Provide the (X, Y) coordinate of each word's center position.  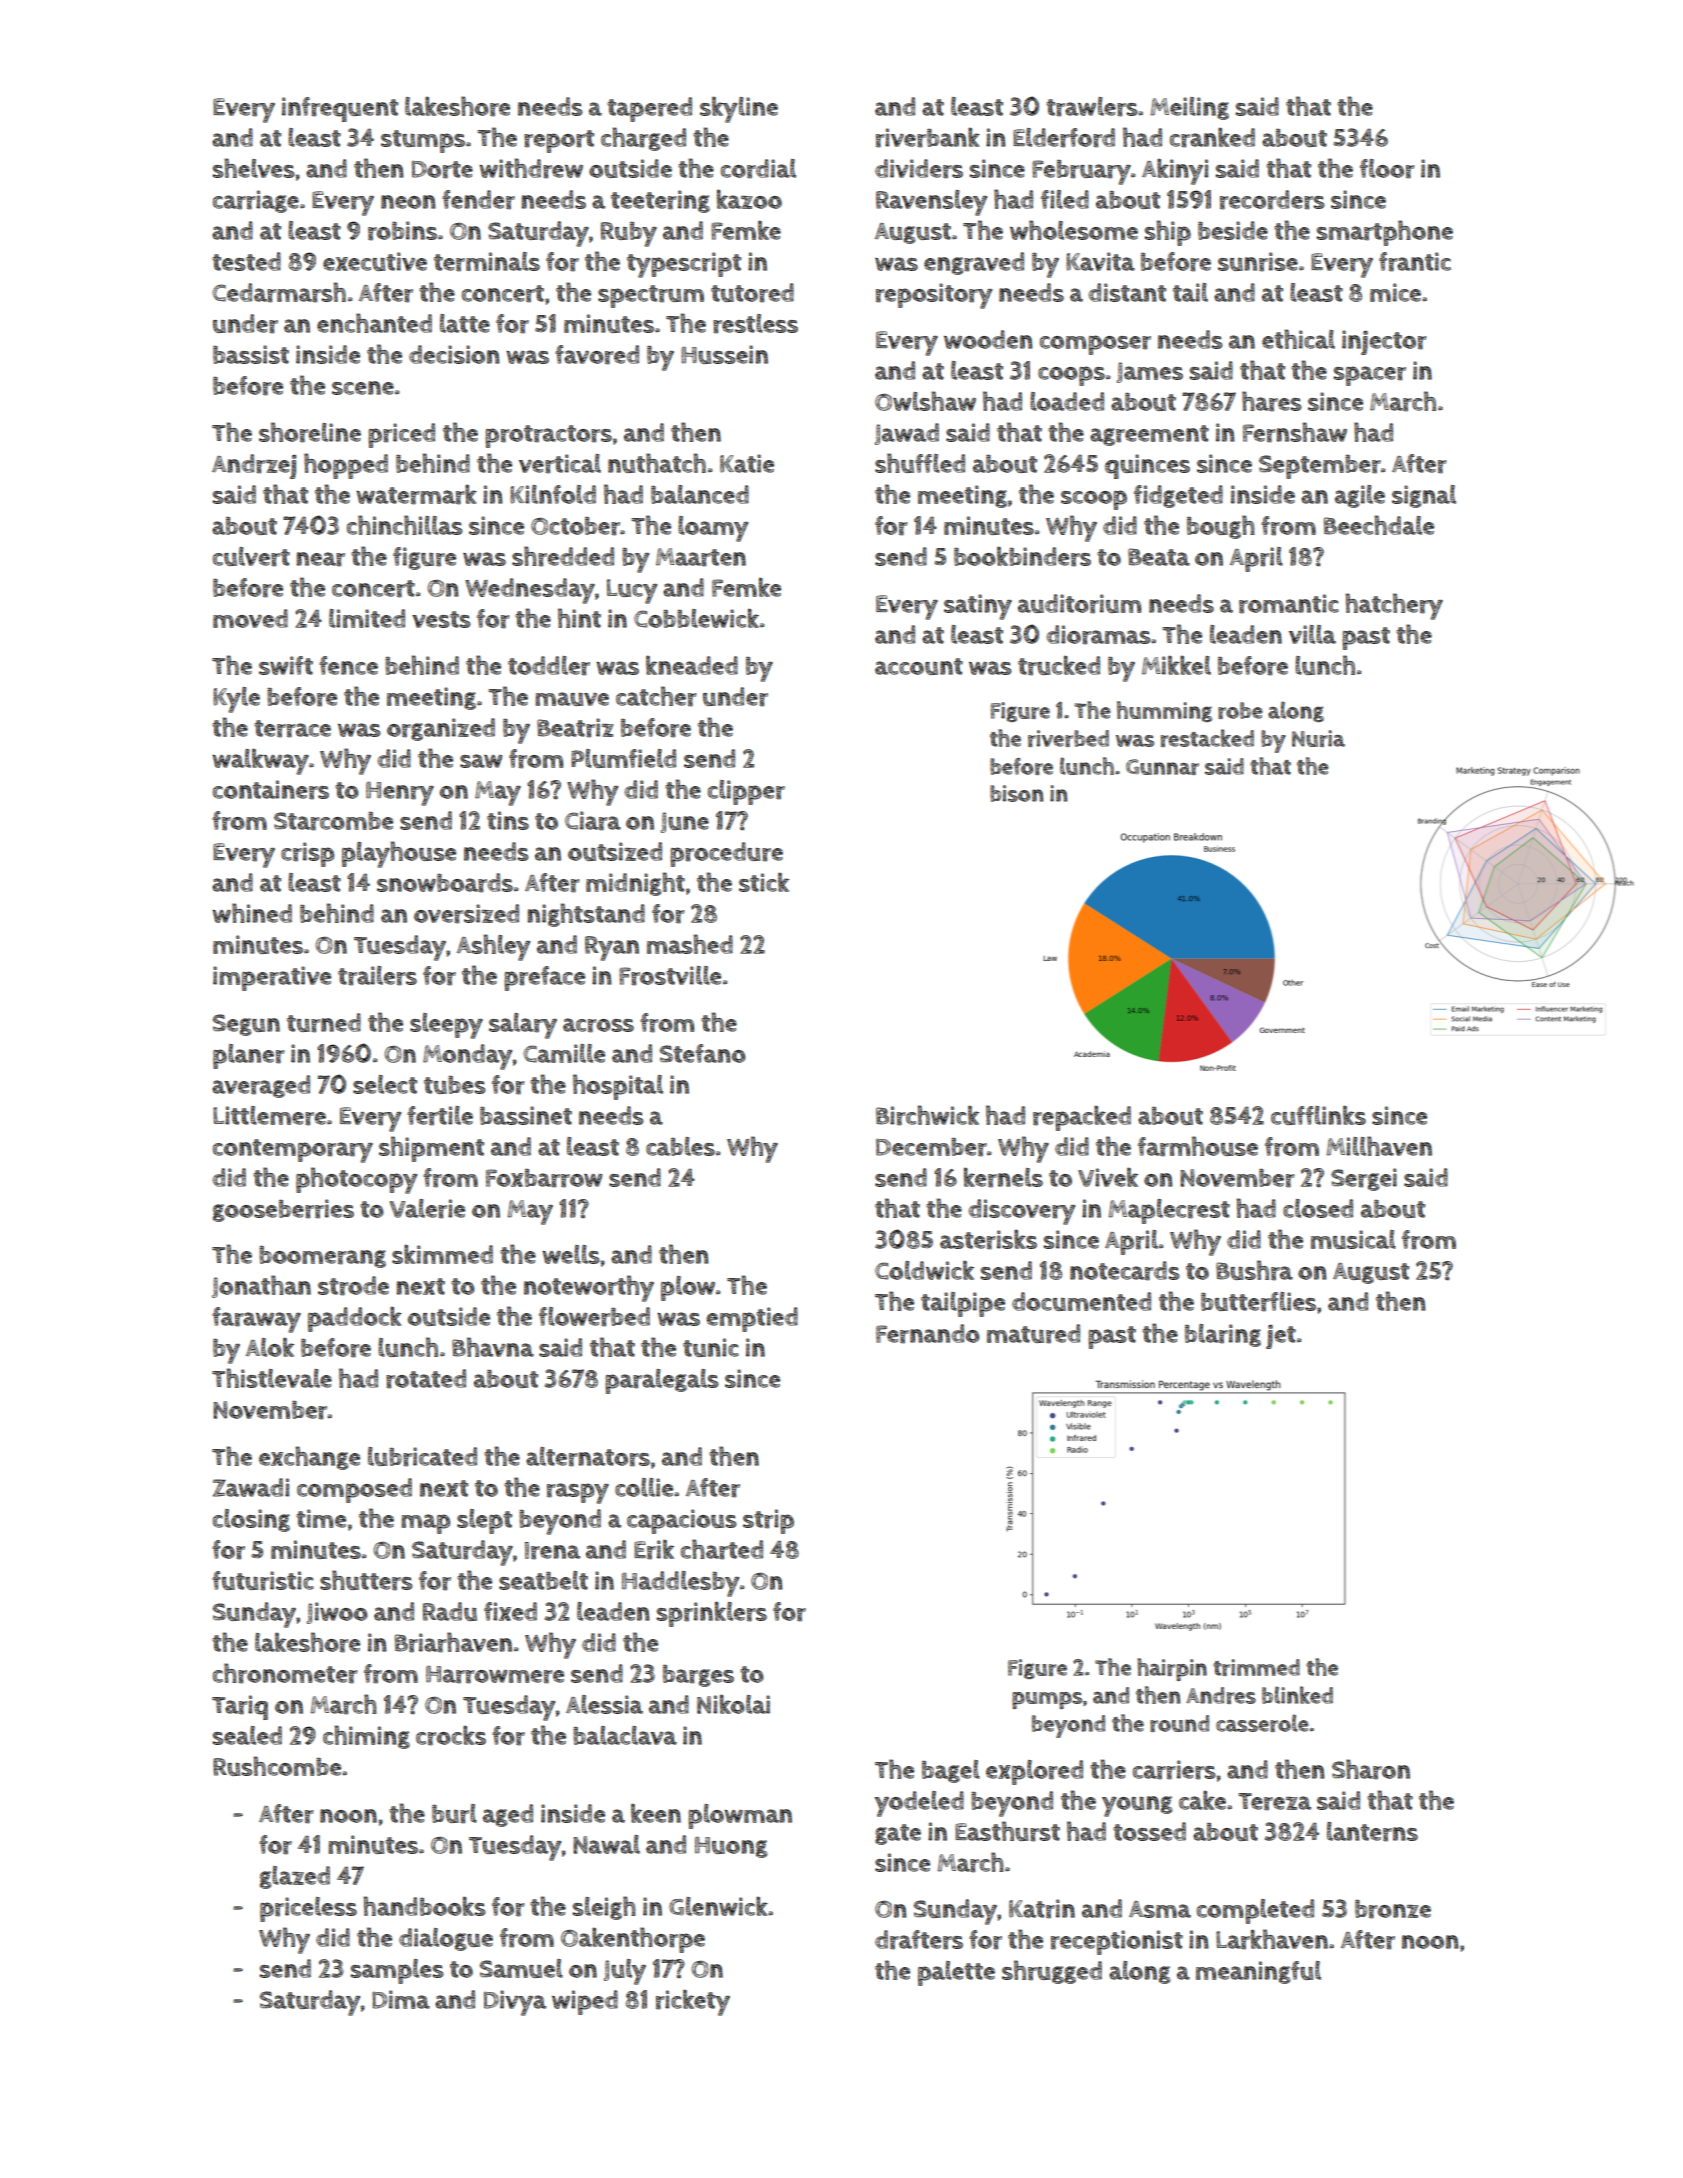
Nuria (1318, 738)
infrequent (340, 109)
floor (1387, 169)
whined (252, 913)
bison (1017, 793)
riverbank (928, 138)
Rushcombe (277, 1766)
